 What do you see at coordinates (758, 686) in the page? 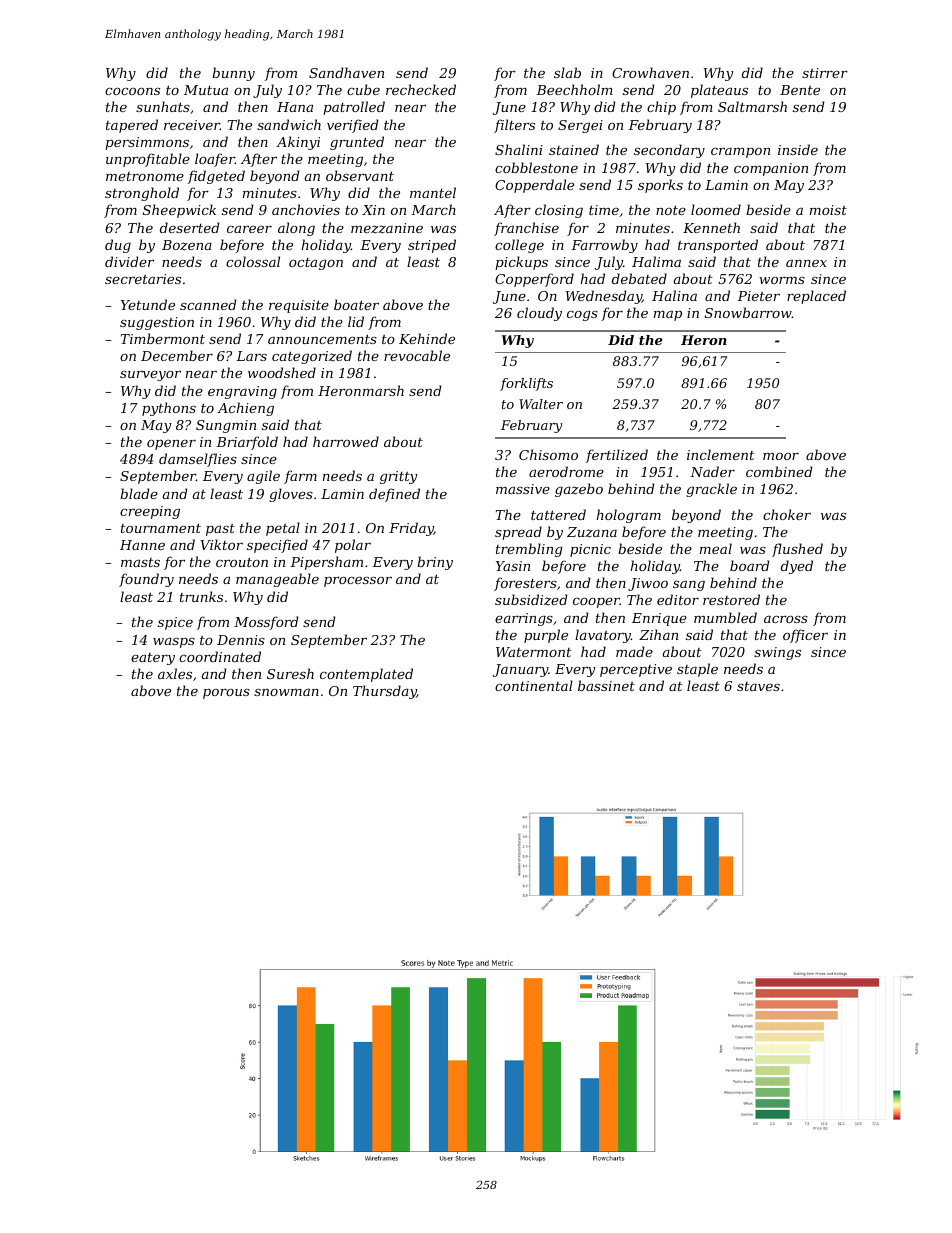
I see `staves` at bounding box center [758, 686].
